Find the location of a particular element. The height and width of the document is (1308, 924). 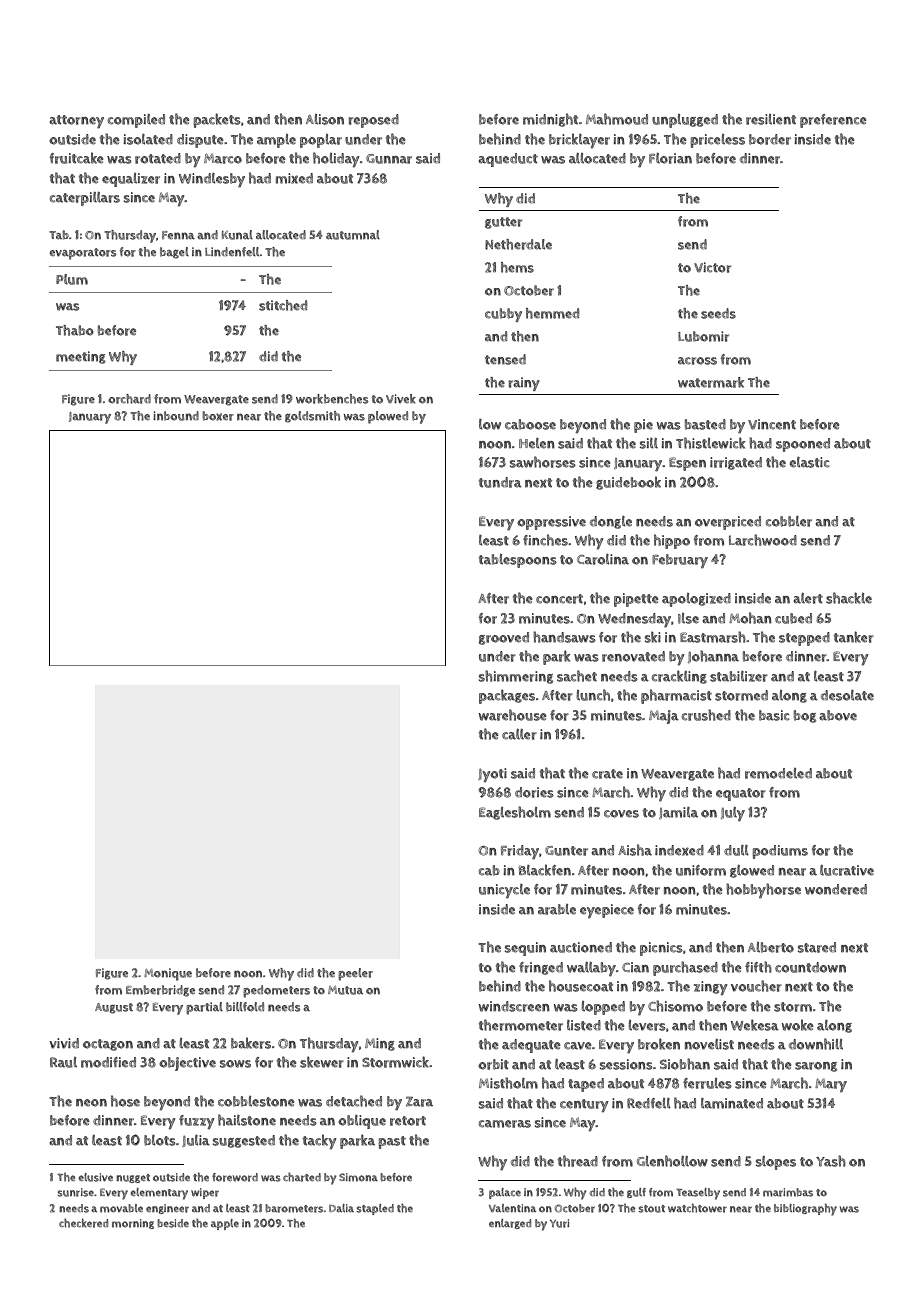

caterpillars is located at coordinates (85, 199).
